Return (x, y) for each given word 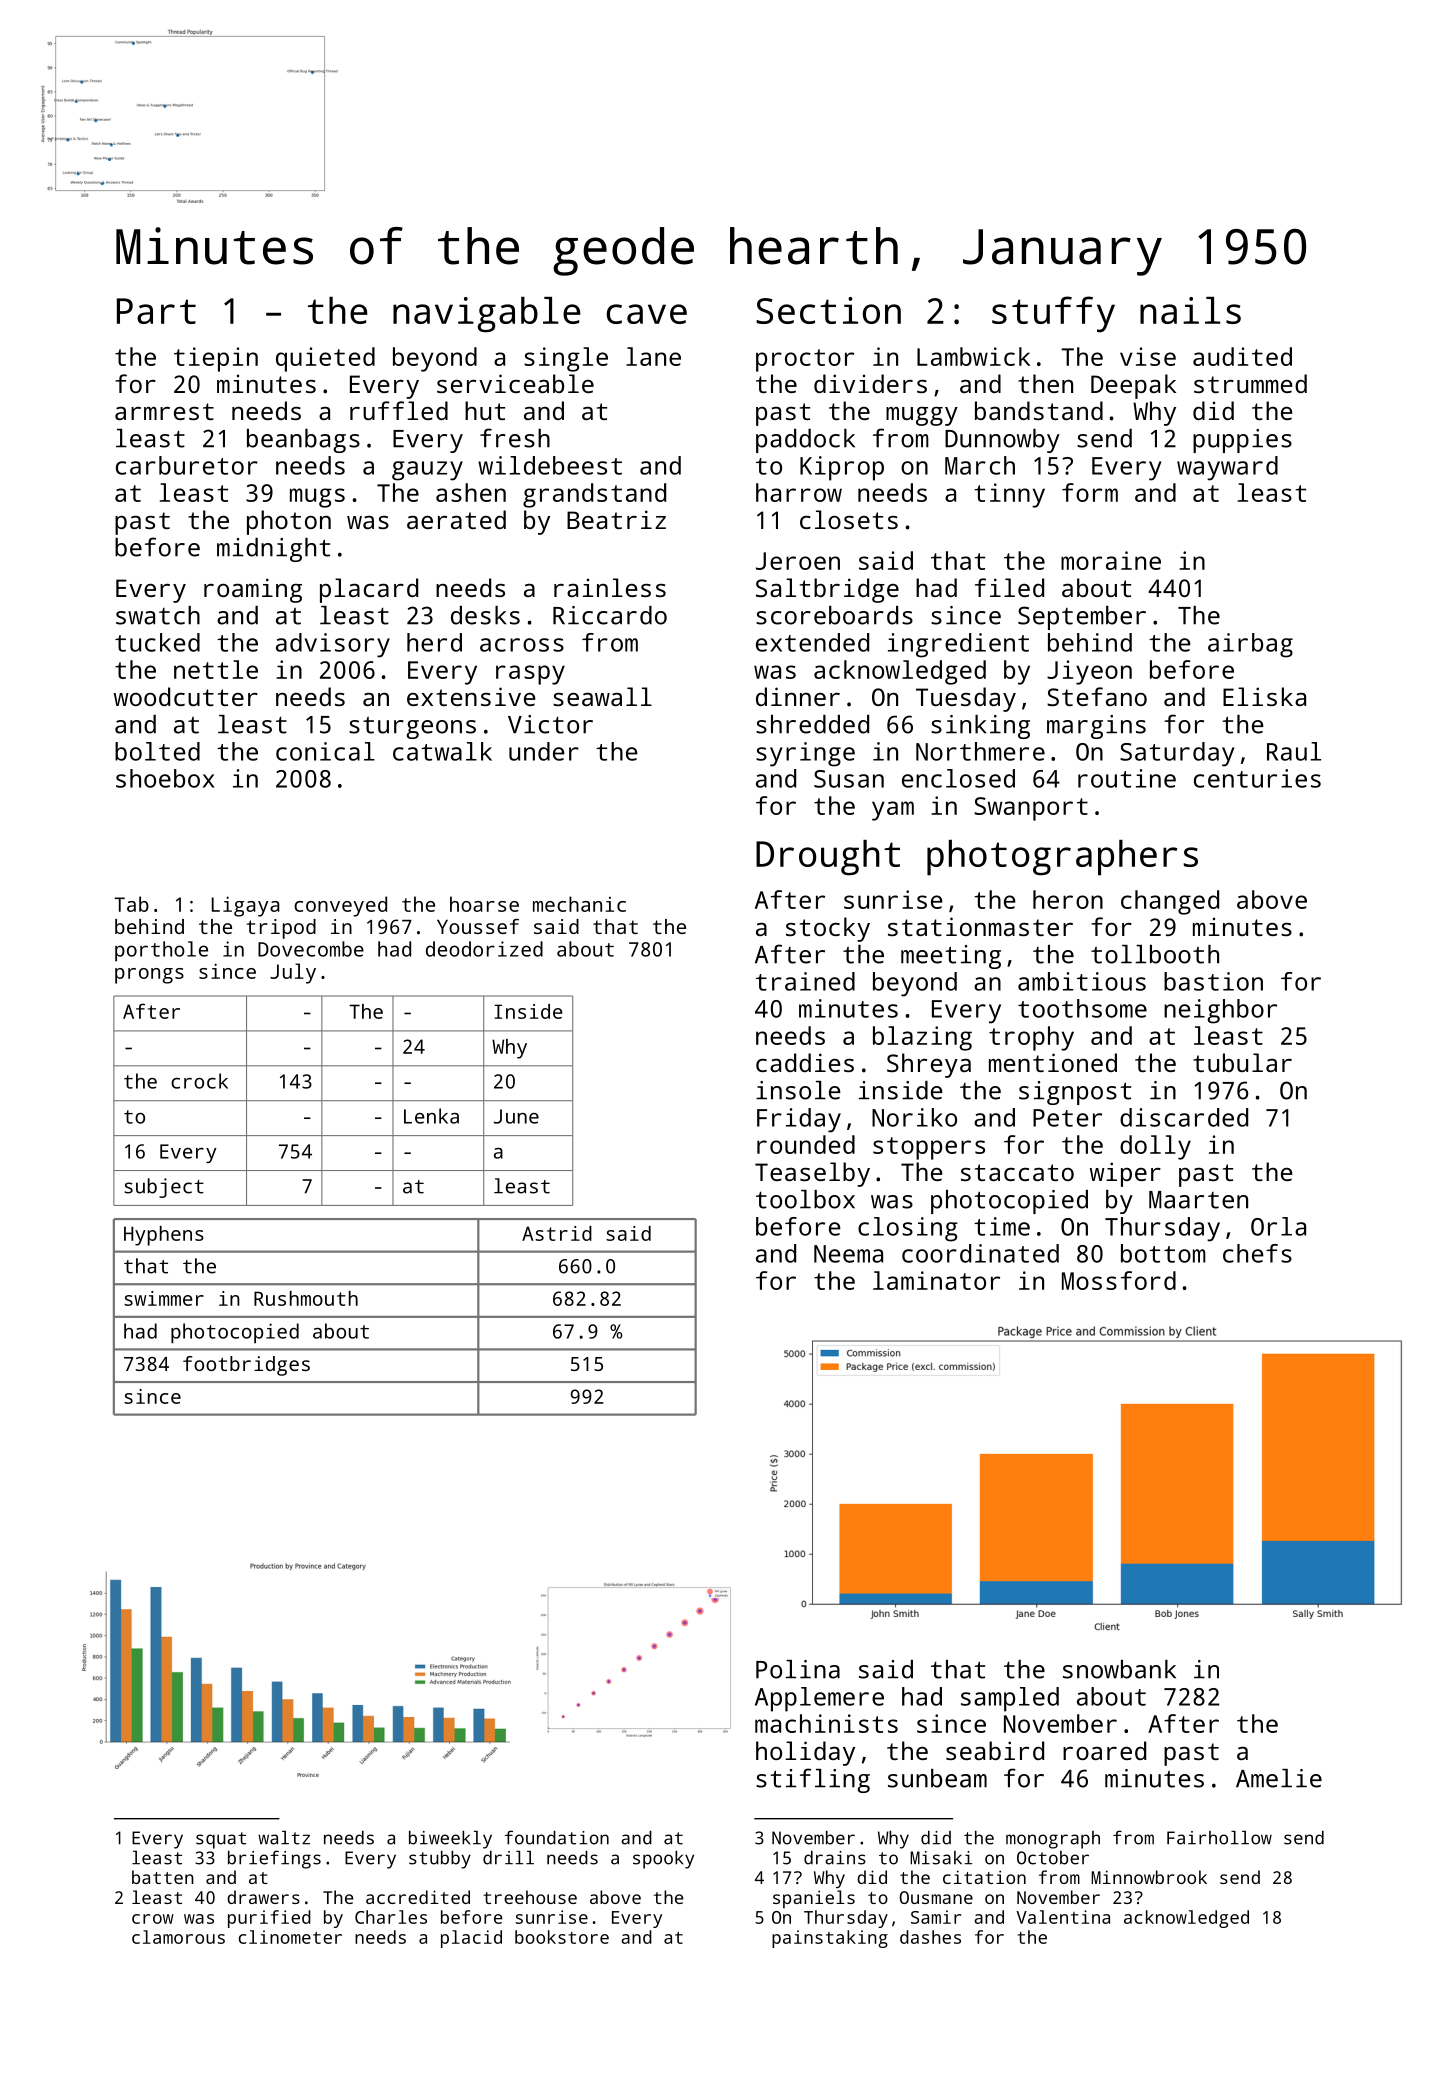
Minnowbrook (1149, 1877)
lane (653, 356)
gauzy (427, 471)
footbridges (246, 1366)
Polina (798, 1669)
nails (1190, 310)
